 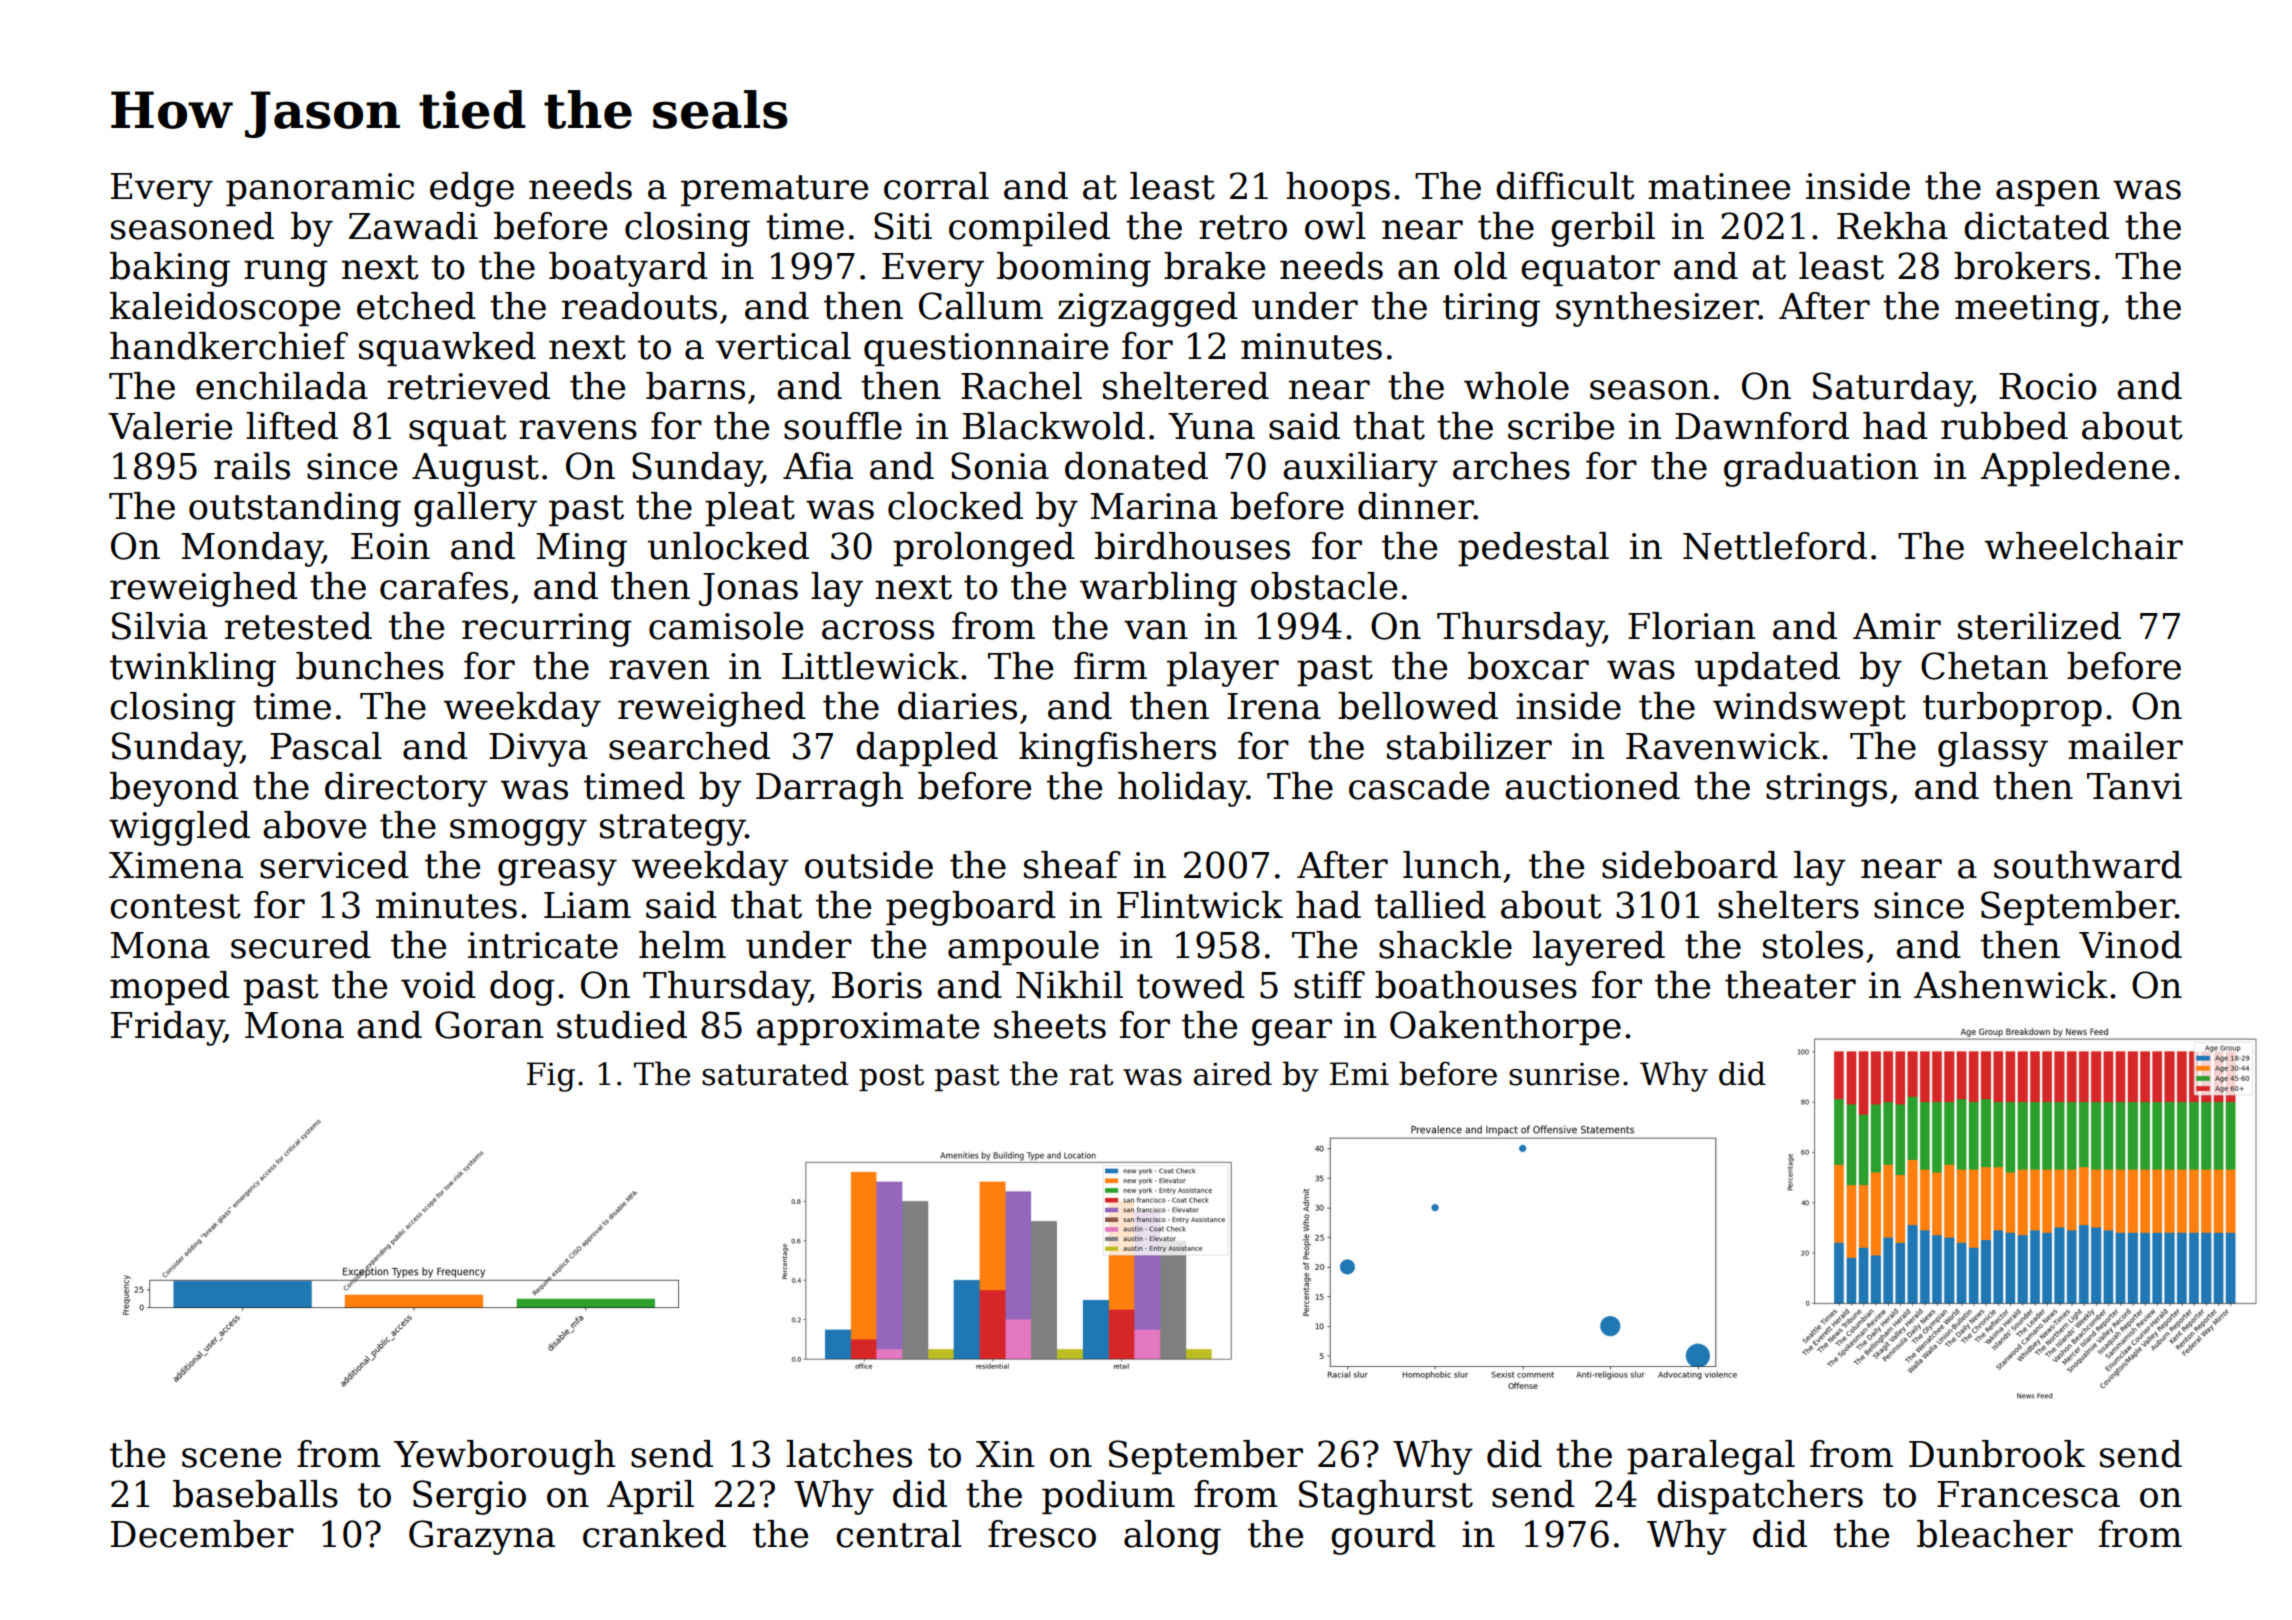 I want to click on dispatchers, so click(x=1760, y=1497).
